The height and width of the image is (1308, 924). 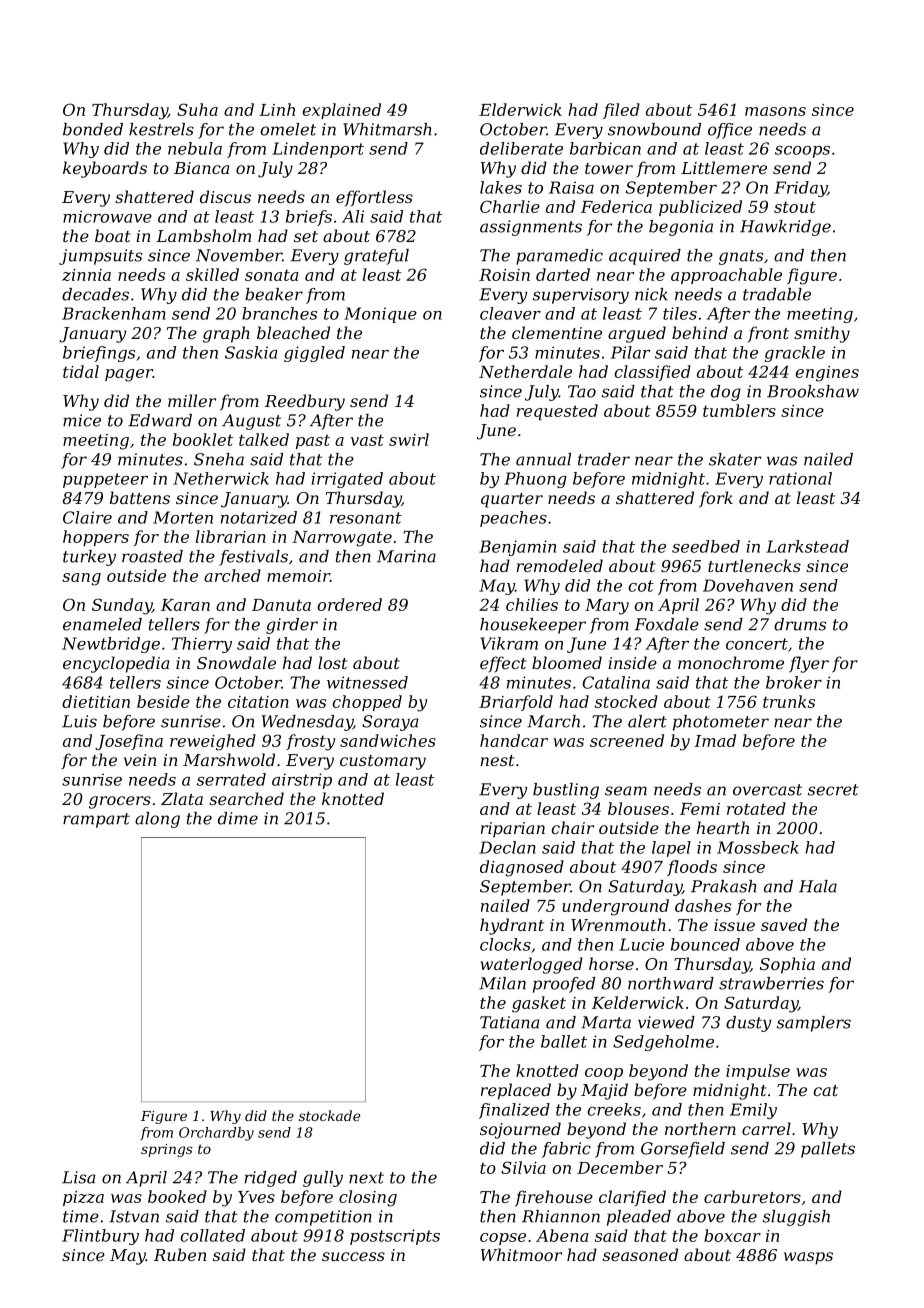 What do you see at coordinates (388, 740) in the image?
I see `sandwiches` at bounding box center [388, 740].
